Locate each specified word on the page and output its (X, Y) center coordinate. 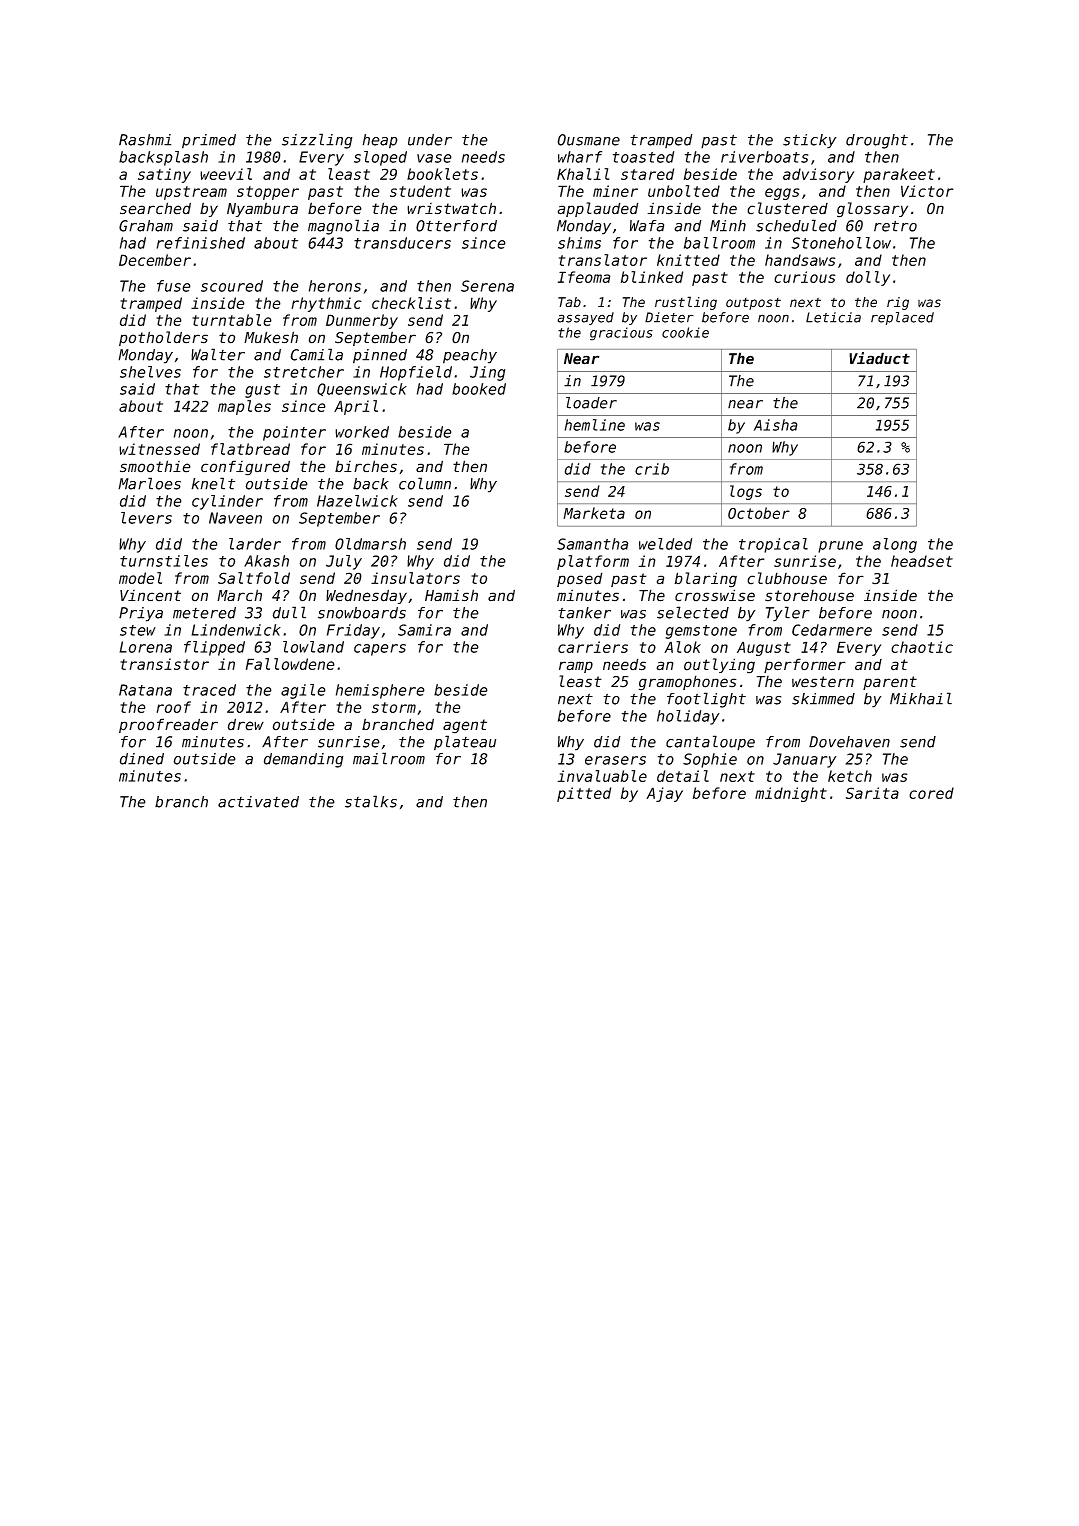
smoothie (155, 466)
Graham (146, 226)
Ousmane (588, 140)
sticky (810, 141)
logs (746, 492)
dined (142, 759)
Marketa (594, 513)
